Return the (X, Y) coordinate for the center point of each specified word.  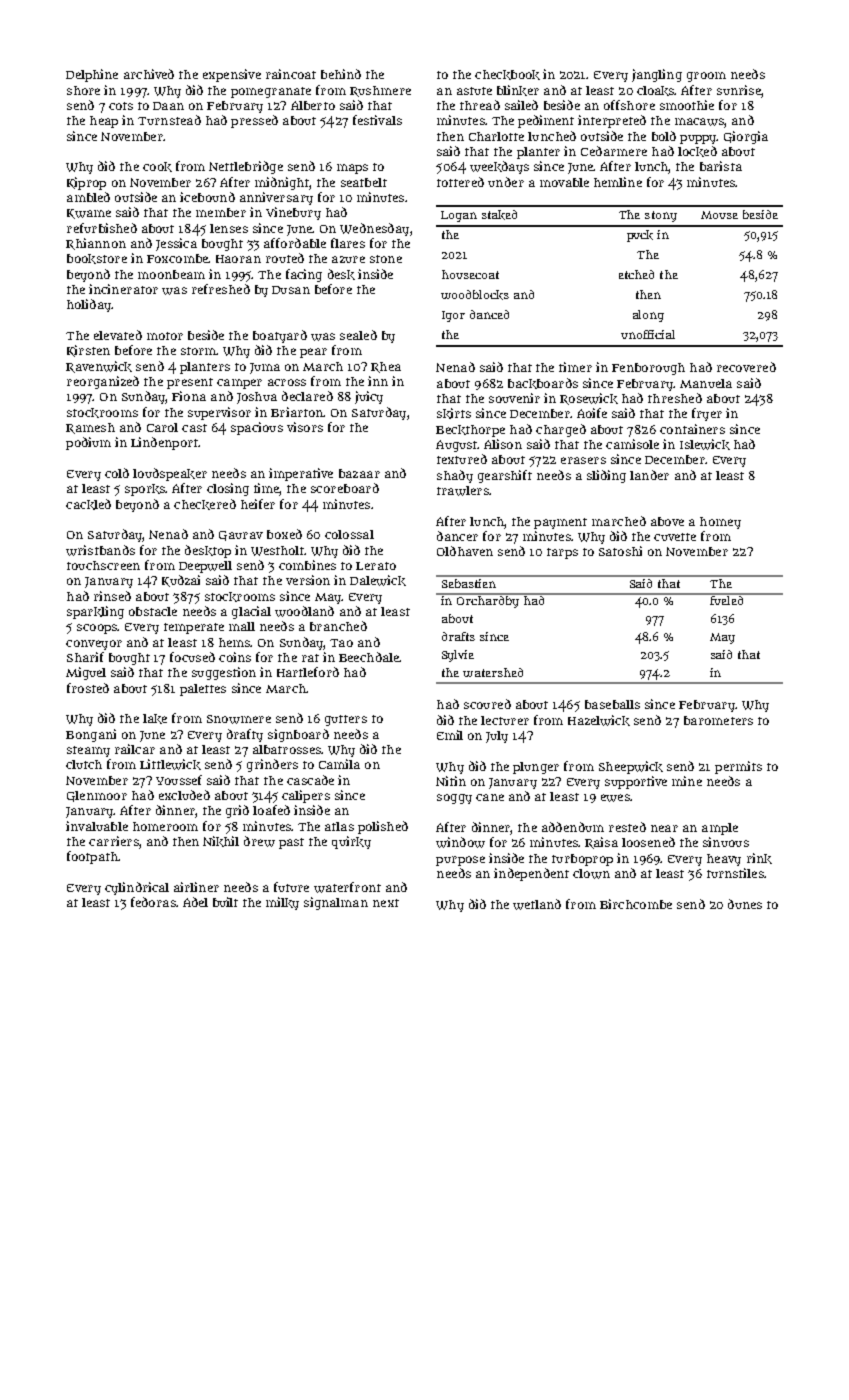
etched (636, 274)
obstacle (153, 611)
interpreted (612, 121)
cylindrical (137, 888)
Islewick (705, 444)
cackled (88, 504)
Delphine (92, 75)
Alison (503, 444)
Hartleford (308, 672)
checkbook (507, 75)
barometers (718, 720)
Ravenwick (99, 367)
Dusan (291, 290)
